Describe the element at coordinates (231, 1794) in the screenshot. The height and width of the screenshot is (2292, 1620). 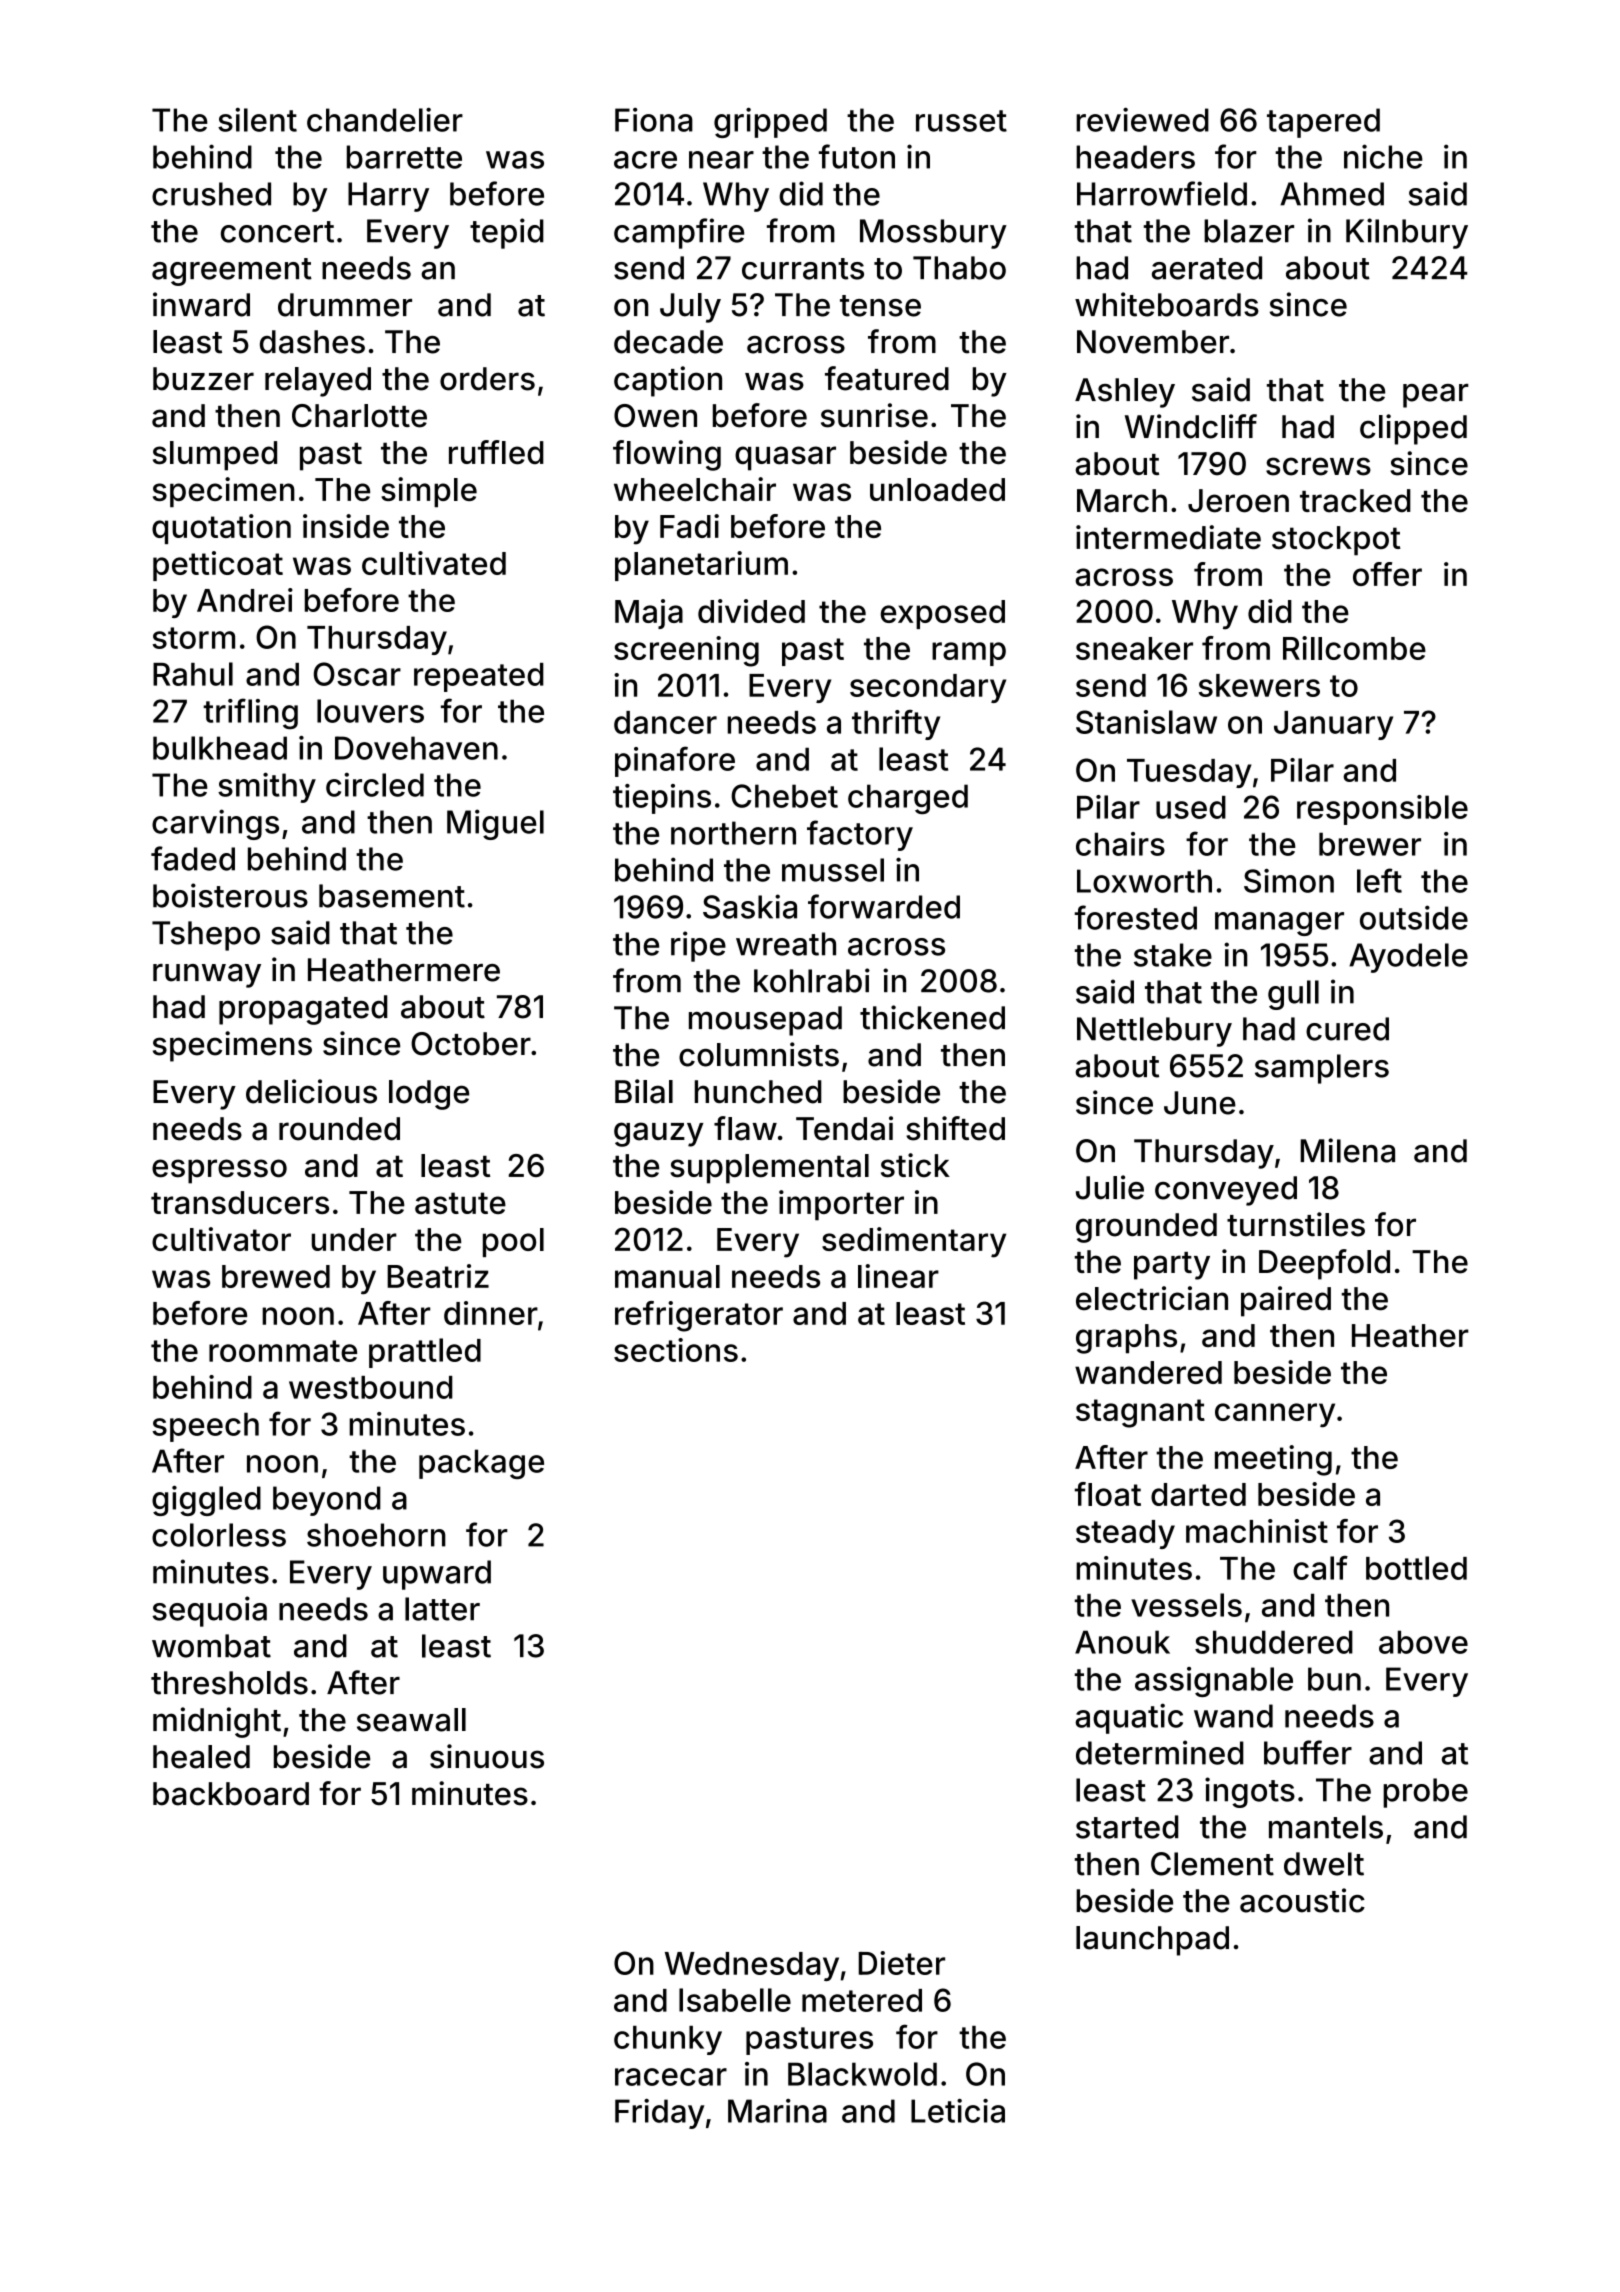
I see `backboard` at that location.
